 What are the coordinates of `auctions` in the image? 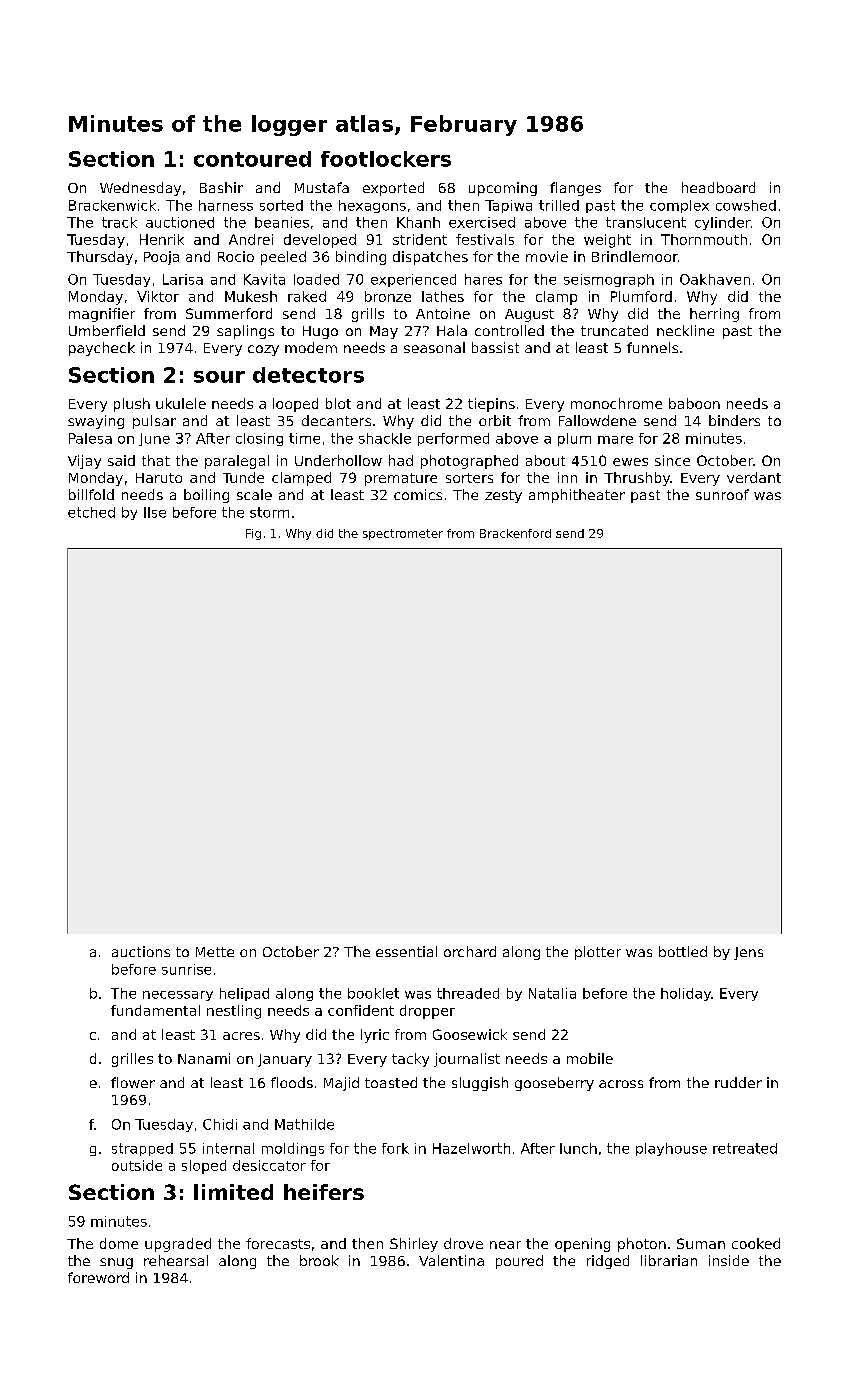 It's located at (141, 951).
